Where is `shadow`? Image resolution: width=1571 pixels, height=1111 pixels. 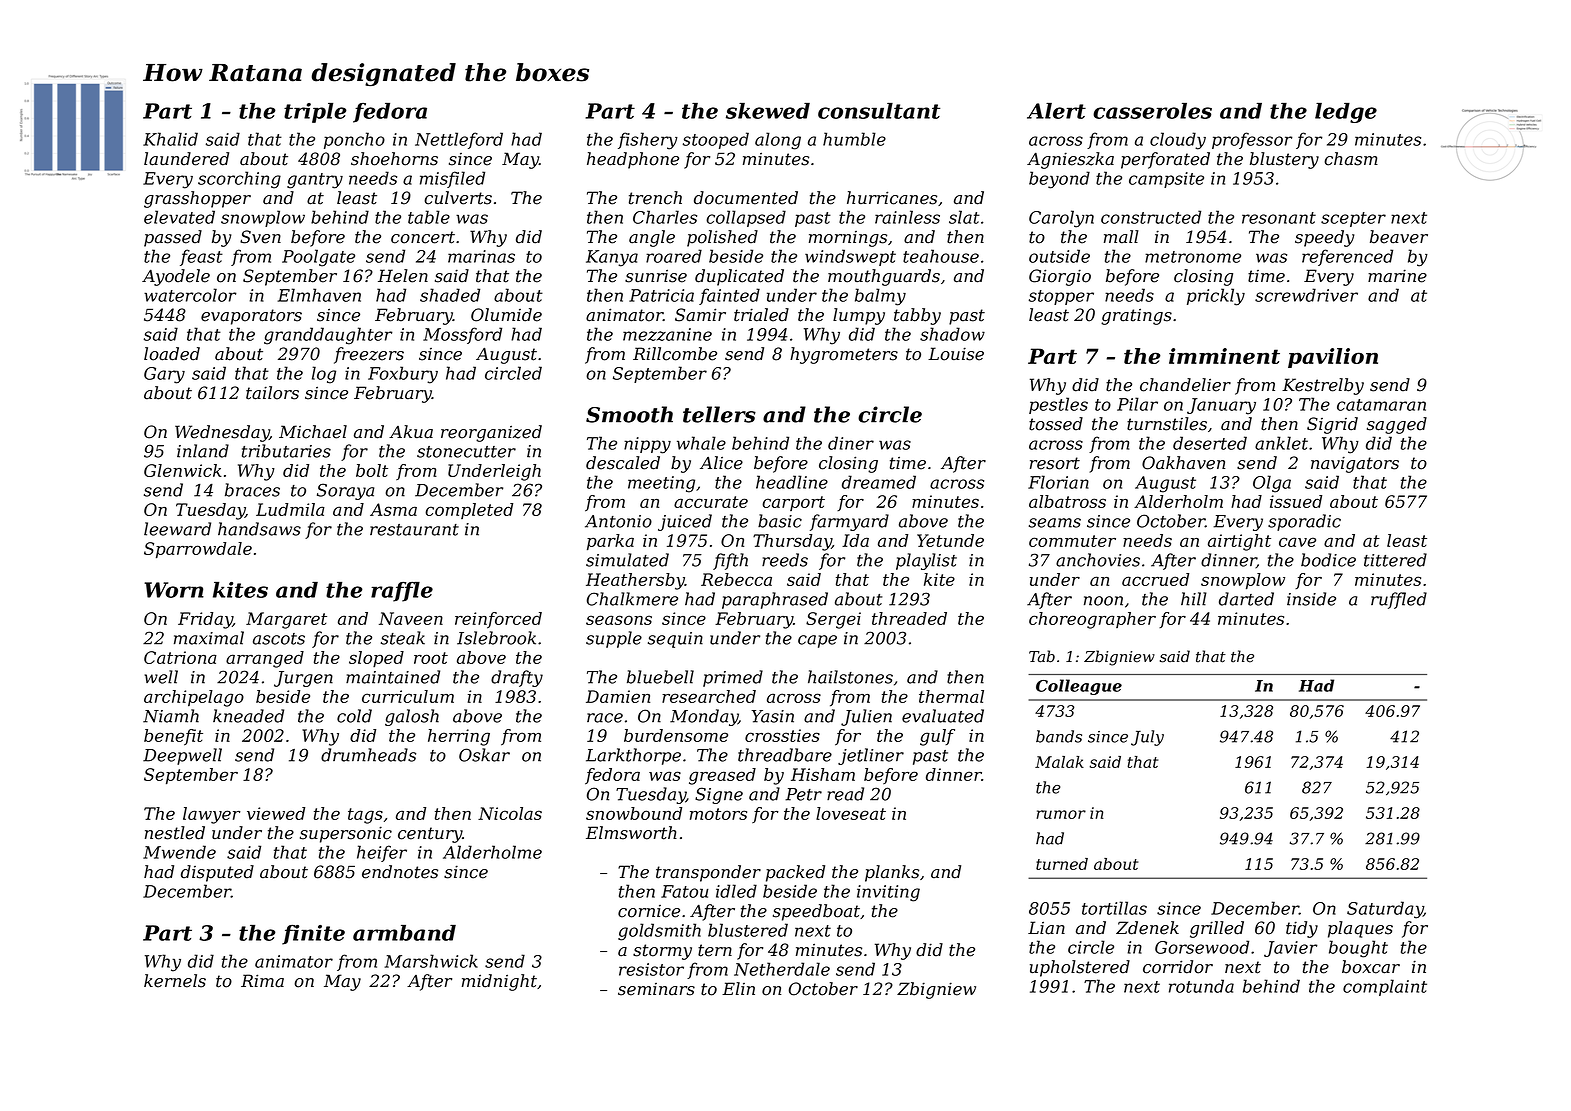
shadow is located at coordinates (952, 334).
